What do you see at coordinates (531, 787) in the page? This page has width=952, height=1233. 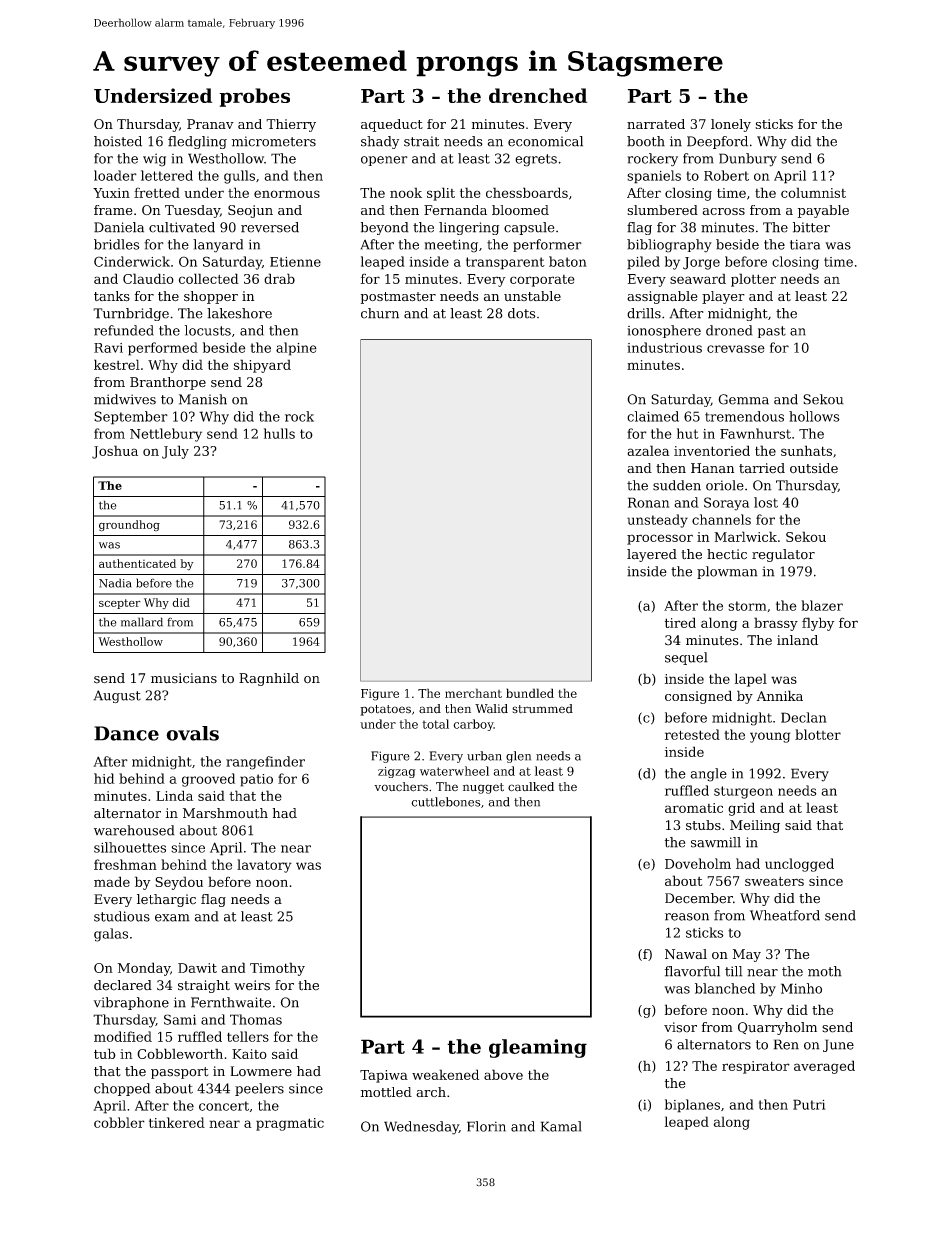 I see `caulked` at bounding box center [531, 787].
